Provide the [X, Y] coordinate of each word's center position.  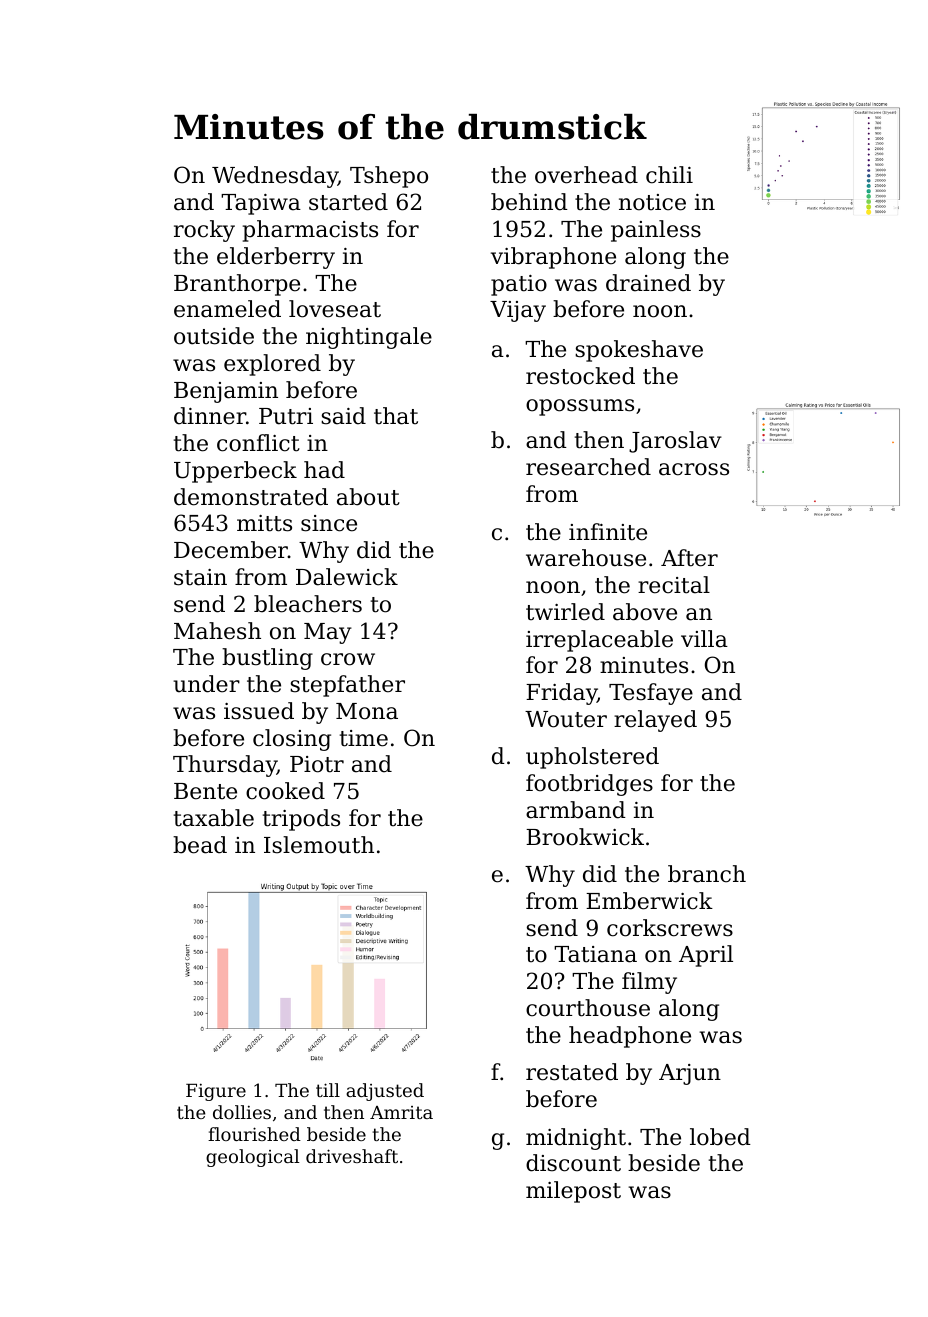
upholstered [592, 758]
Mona [367, 711]
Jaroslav [675, 442]
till [328, 1090]
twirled [565, 612]
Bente [205, 791]
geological [252, 1158]
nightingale [369, 338]
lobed [720, 1137]
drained [648, 283]
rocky [204, 231]
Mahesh [217, 631]
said [343, 416]
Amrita [401, 1112]
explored [272, 365]
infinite [608, 532]
